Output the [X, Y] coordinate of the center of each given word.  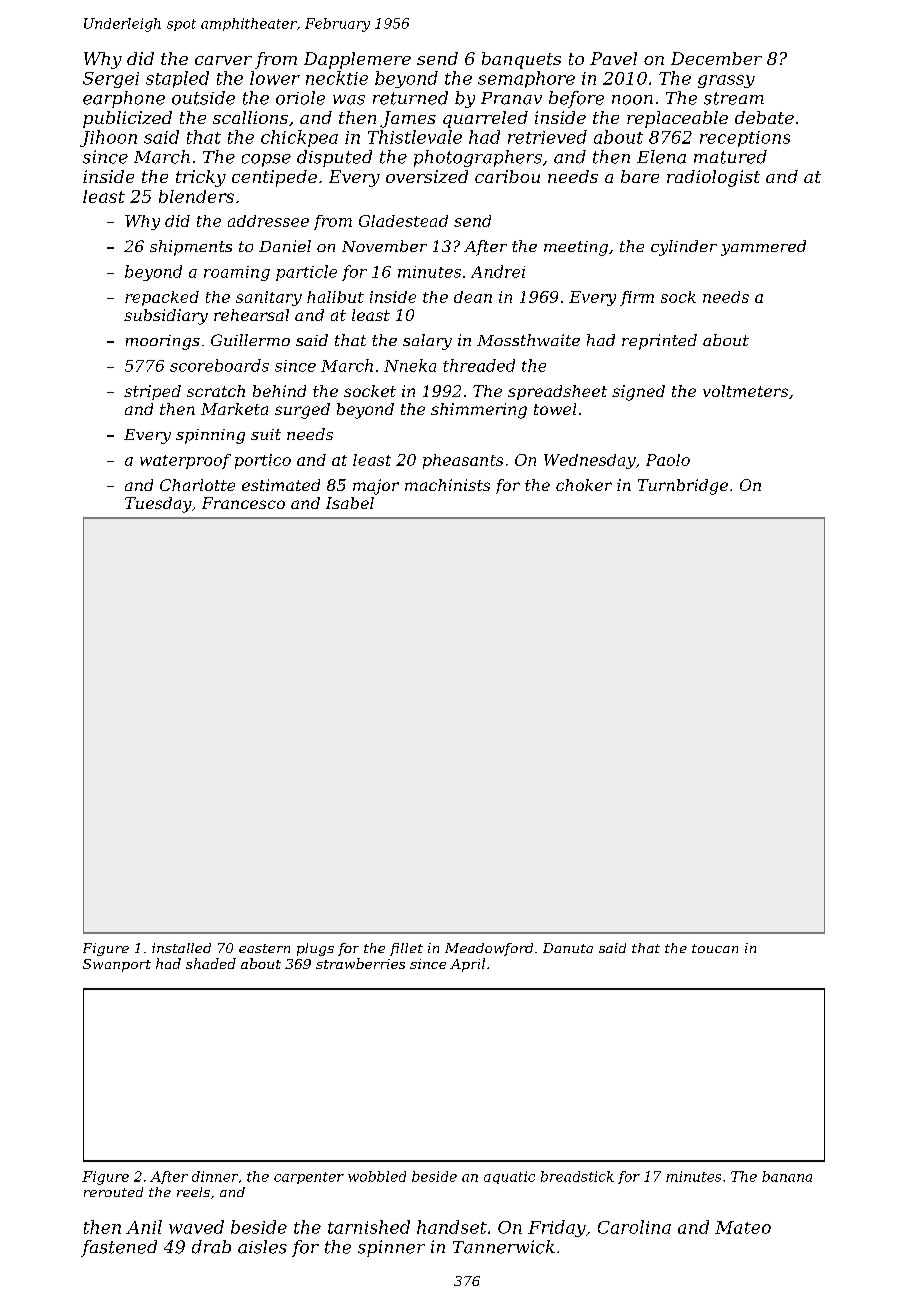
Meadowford [489, 949]
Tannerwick [504, 1247]
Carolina [634, 1227]
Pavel [613, 58]
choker [584, 485]
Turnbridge [683, 487]
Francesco [243, 503]
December [716, 58]
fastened [119, 1248]
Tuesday [158, 505]
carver [223, 60]
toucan [715, 948]
